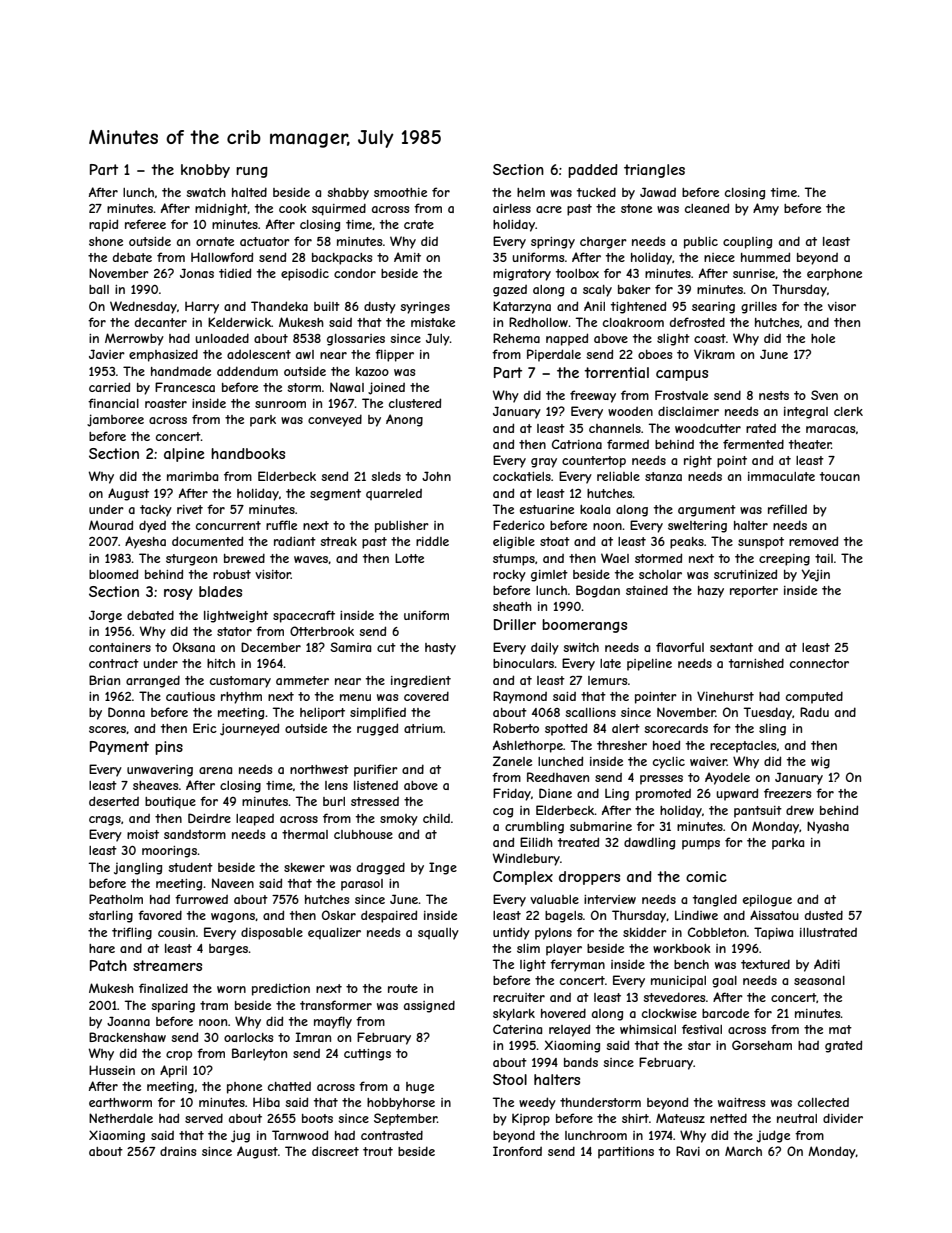  What do you see at coordinates (407, 257) in the image?
I see `Amit` at bounding box center [407, 257].
